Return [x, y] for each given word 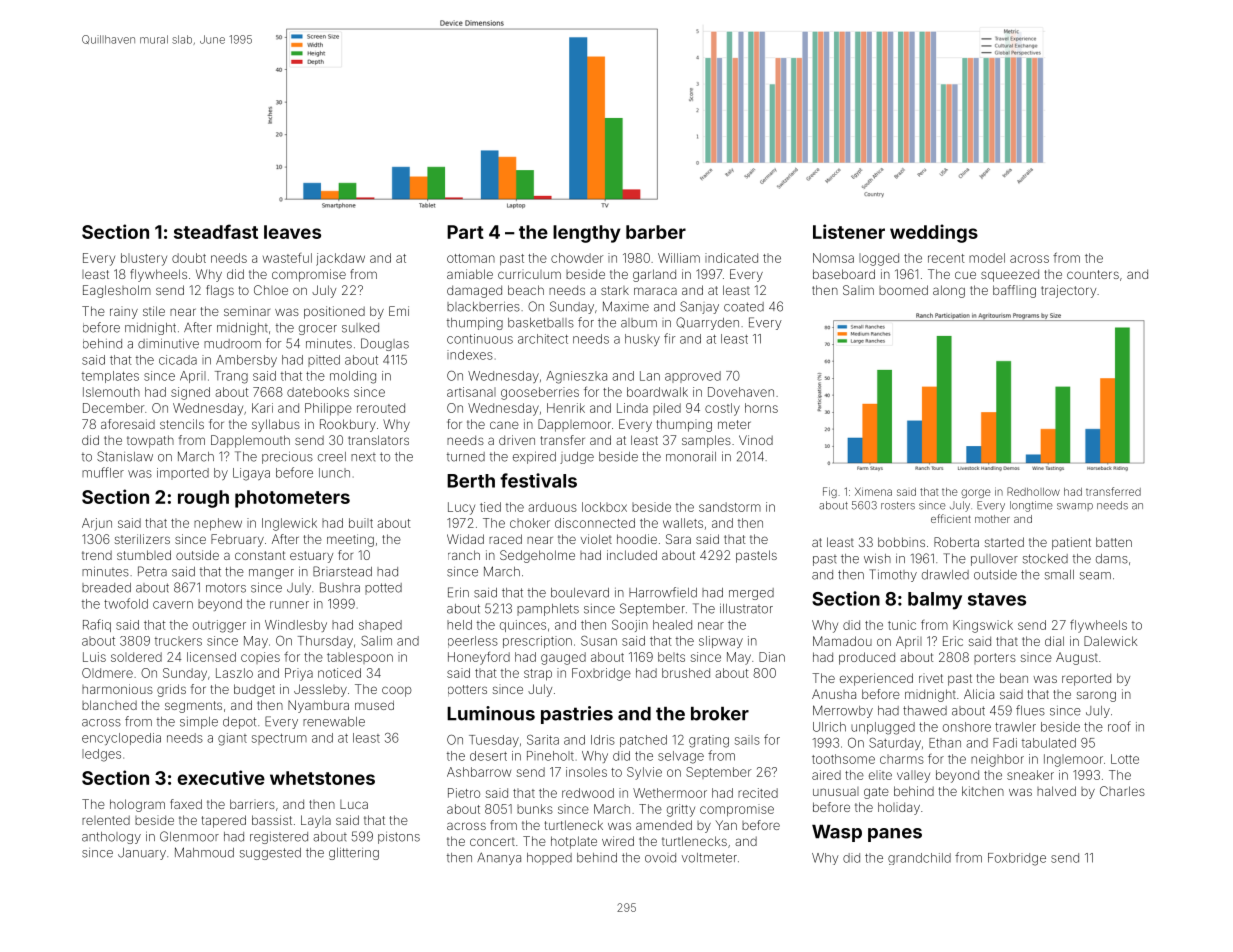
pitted [324, 361]
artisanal [471, 392]
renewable [334, 722]
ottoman [471, 258]
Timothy [893, 575]
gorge [976, 493]
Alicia [979, 694]
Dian [772, 657]
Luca [354, 804]
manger [271, 574]
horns [761, 408]
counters [1093, 274]
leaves [292, 232]
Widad [465, 539]
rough [203, 499]
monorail [691, 457]
